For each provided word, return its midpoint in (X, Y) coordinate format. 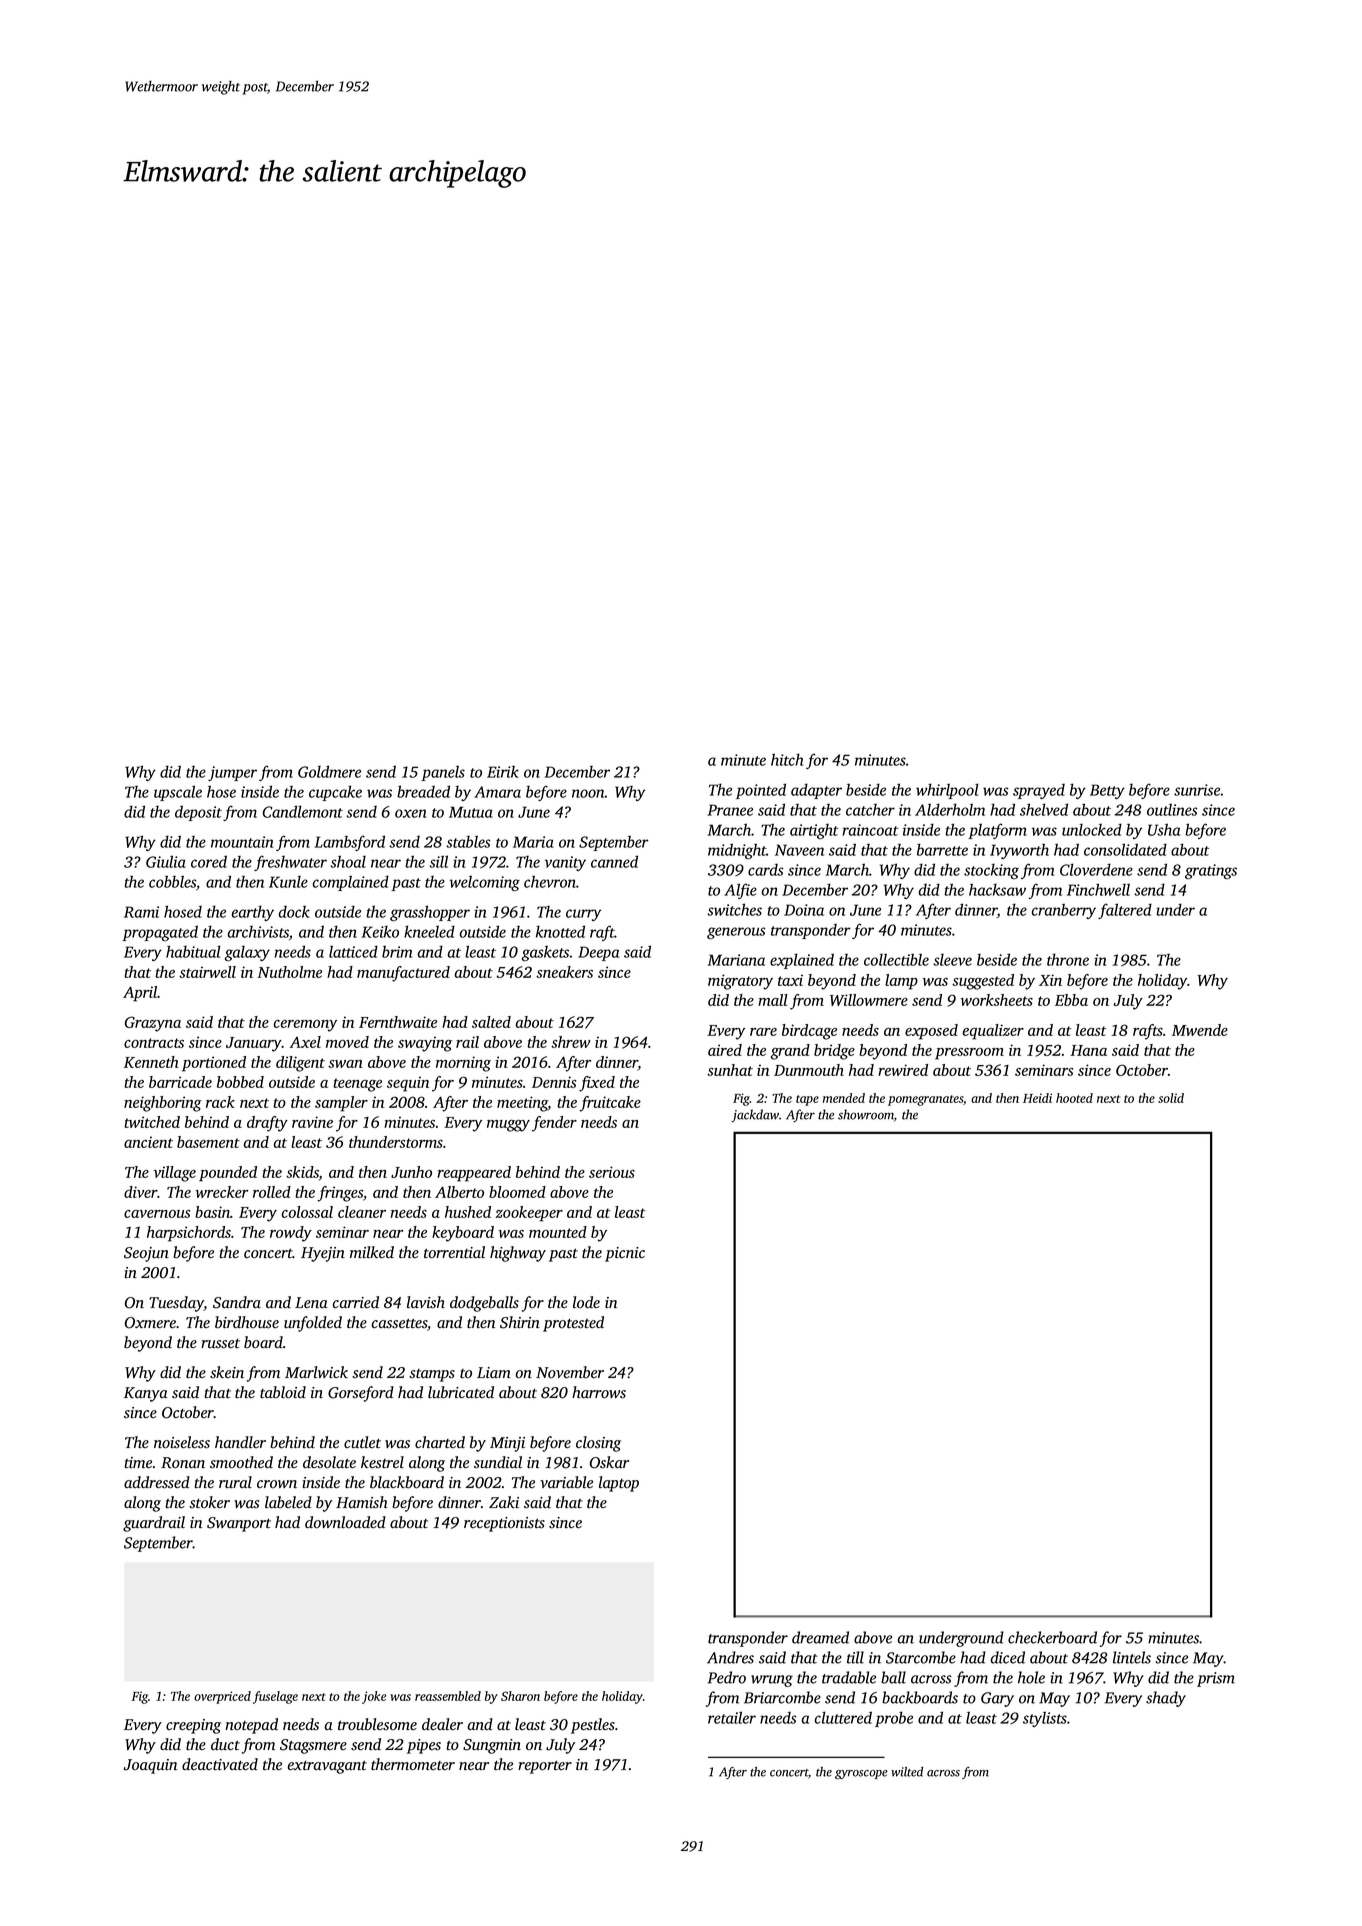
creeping (193, 1726)
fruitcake (610, 1104)
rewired (903, 1070)
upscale (178, 793)
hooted (1074, 1098)
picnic (625, 1254)
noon (588, 793)
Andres (730, 1657)
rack (220, 1102)
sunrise (1197, 790)
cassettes (399, 1324)
